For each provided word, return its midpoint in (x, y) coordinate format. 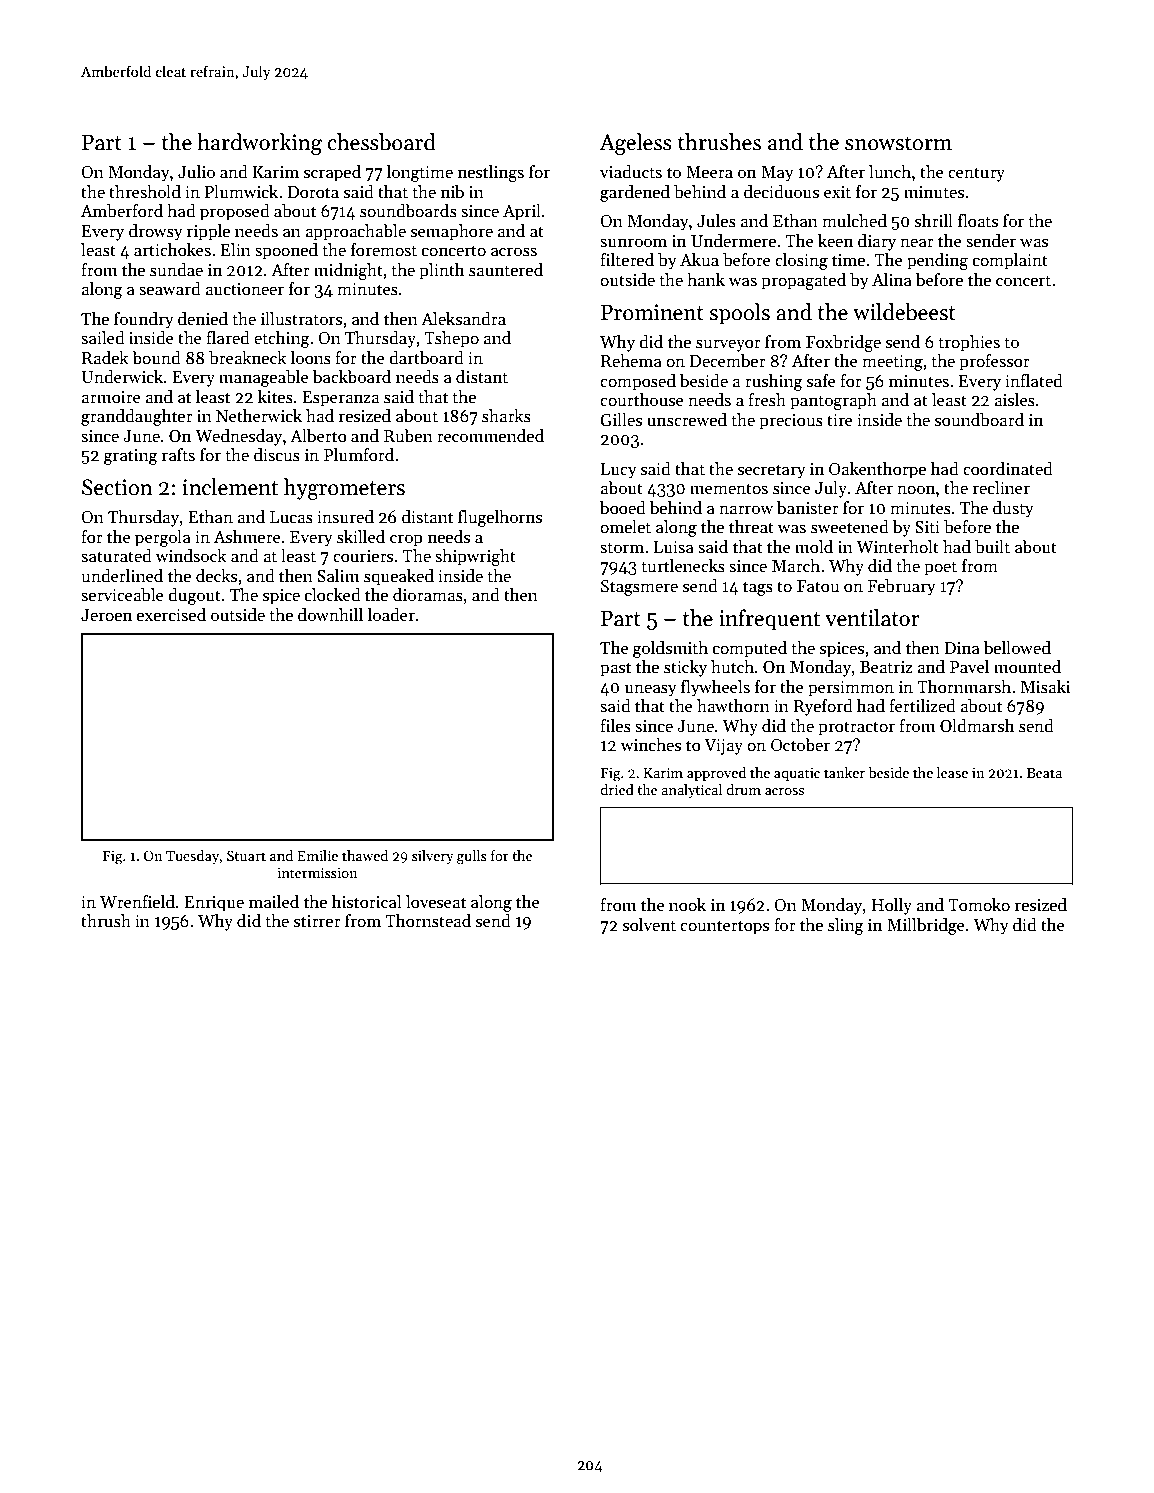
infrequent (769, 620)
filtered (627, 260)
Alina (892, 280)
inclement (230, 487)
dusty (1013, 509)
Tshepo (451, 339)
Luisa (674, 547)
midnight (348, 271)
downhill (330, 615)
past (615, 669)
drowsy (156, 232)
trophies (969, 343)
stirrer (317, 921)
